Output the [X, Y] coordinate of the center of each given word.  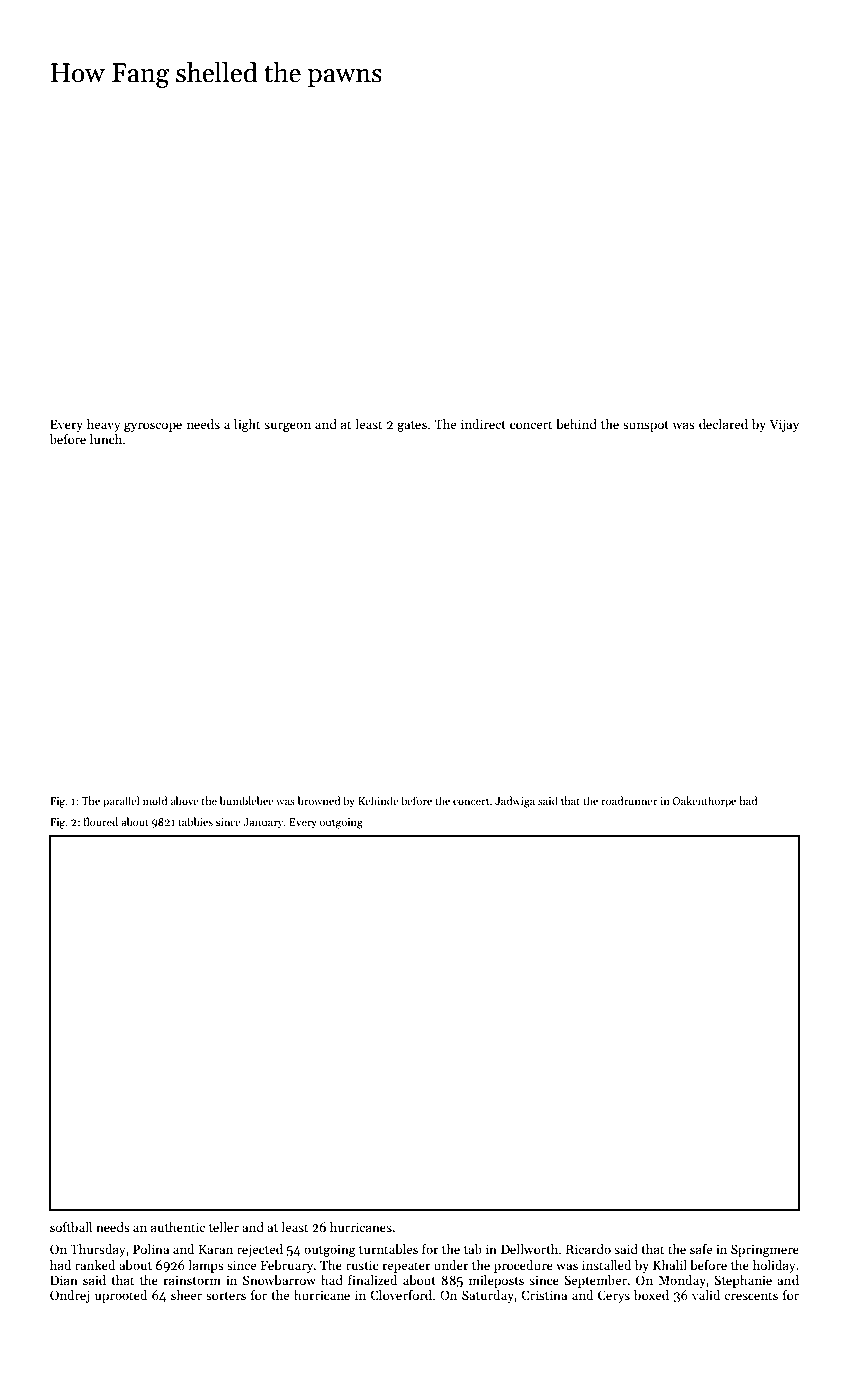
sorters [226, 1296]
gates [412, 426]
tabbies [195, 821]
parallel [121, 802]
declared [723, 424]
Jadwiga [515, 802]
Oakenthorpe [704, 802]
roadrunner [629, 800]
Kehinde [378, 800]
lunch [106, 439]
